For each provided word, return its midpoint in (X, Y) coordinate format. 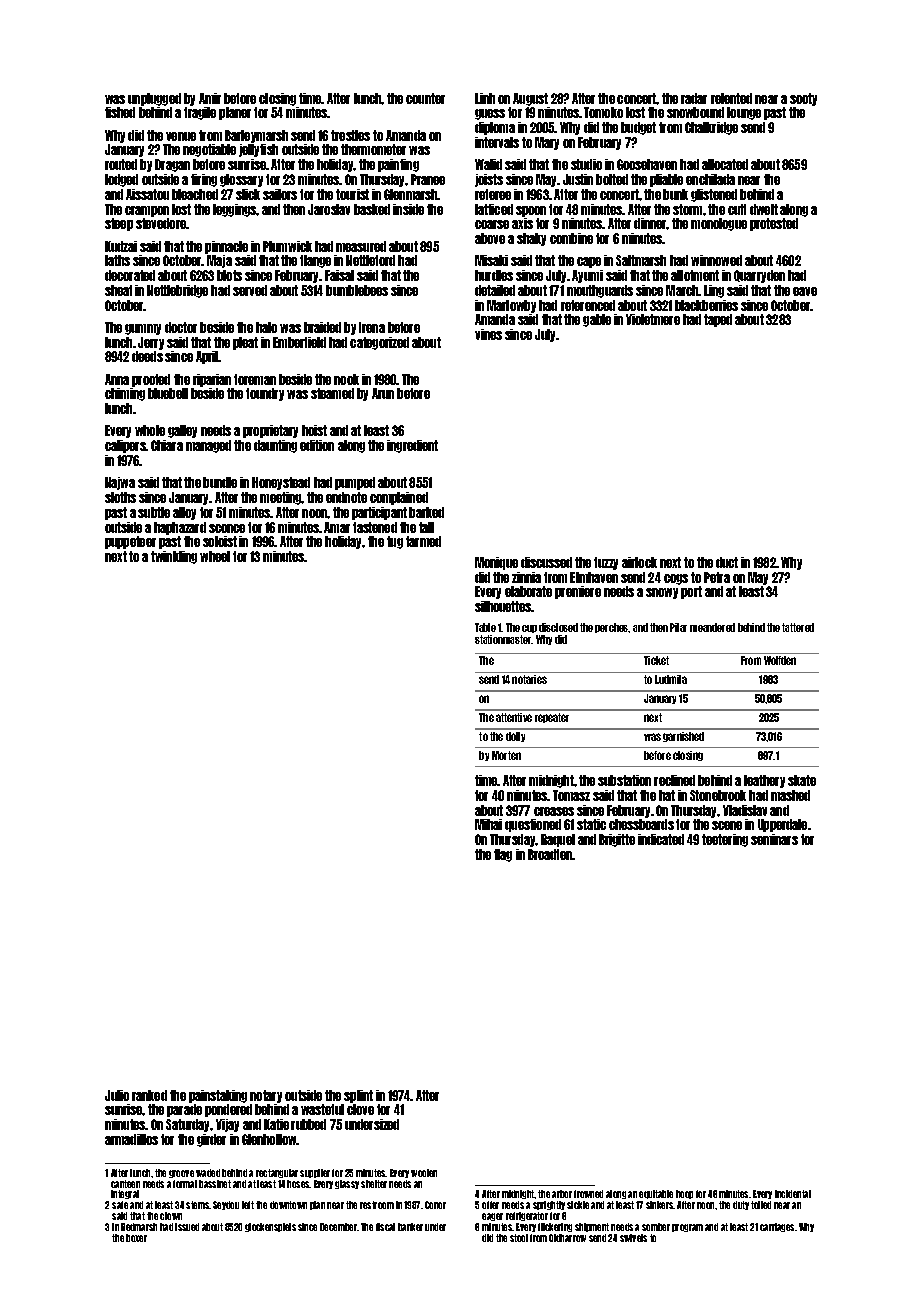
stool (519, 1238)
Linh (485, 98)
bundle (220, 482)
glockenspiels (270, 1227)
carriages (777, 1227)
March (682, 290)
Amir (210, 98)
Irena (372, 327)
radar (694, 98)
